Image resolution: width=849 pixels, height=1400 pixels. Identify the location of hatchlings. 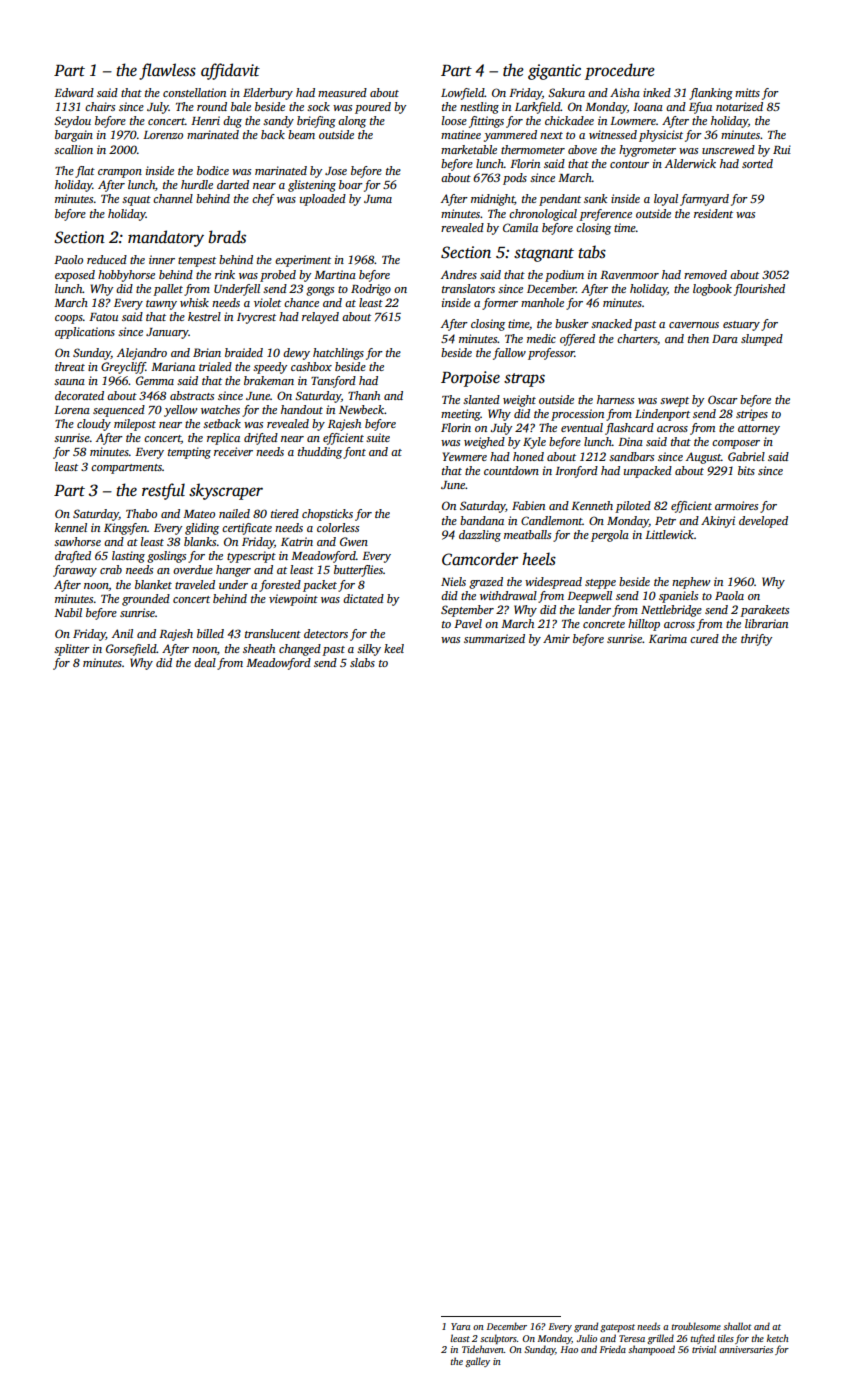
(338, 354).
